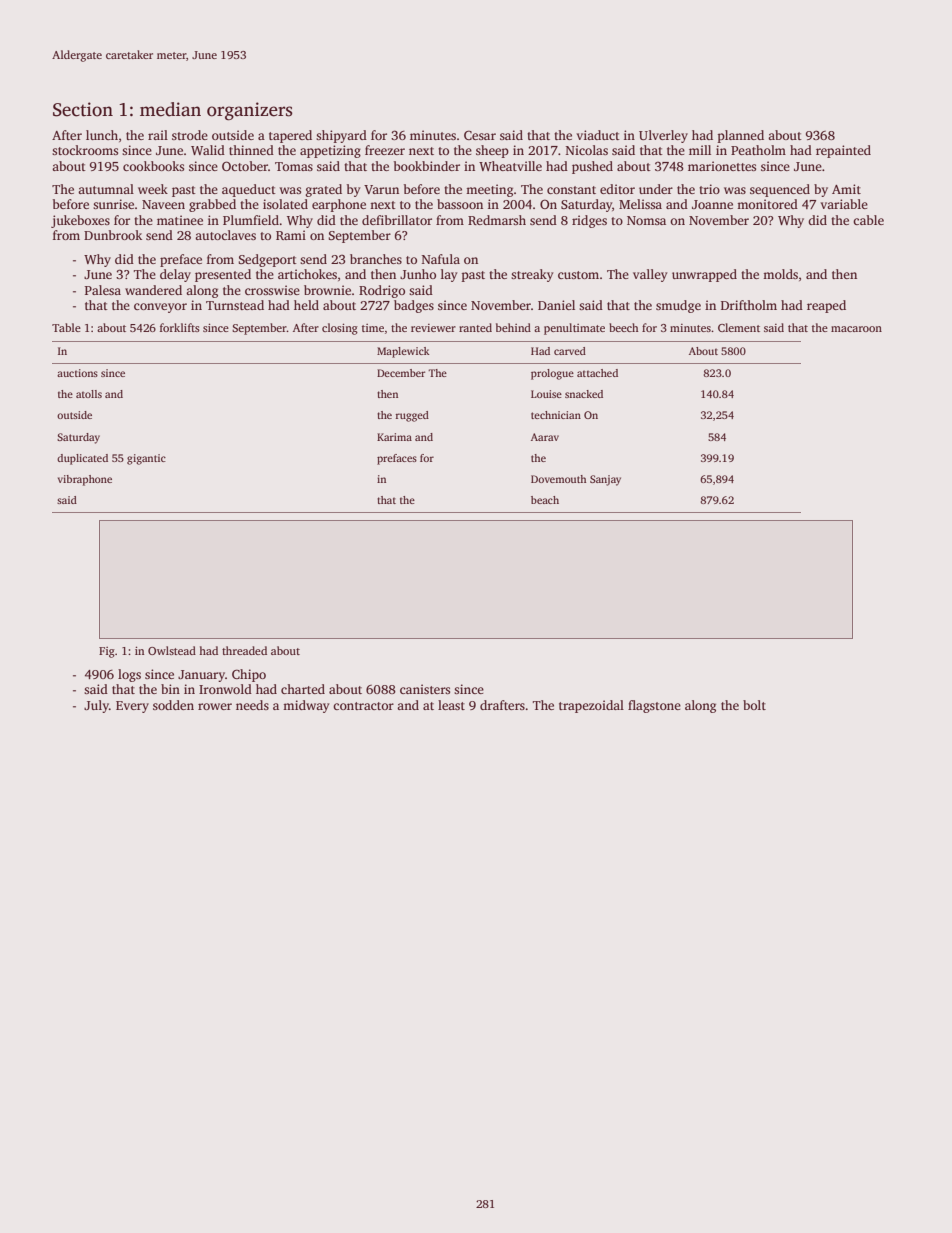 This page has width=952, height=1233. I want to click on rugged, so click(412, 416).
